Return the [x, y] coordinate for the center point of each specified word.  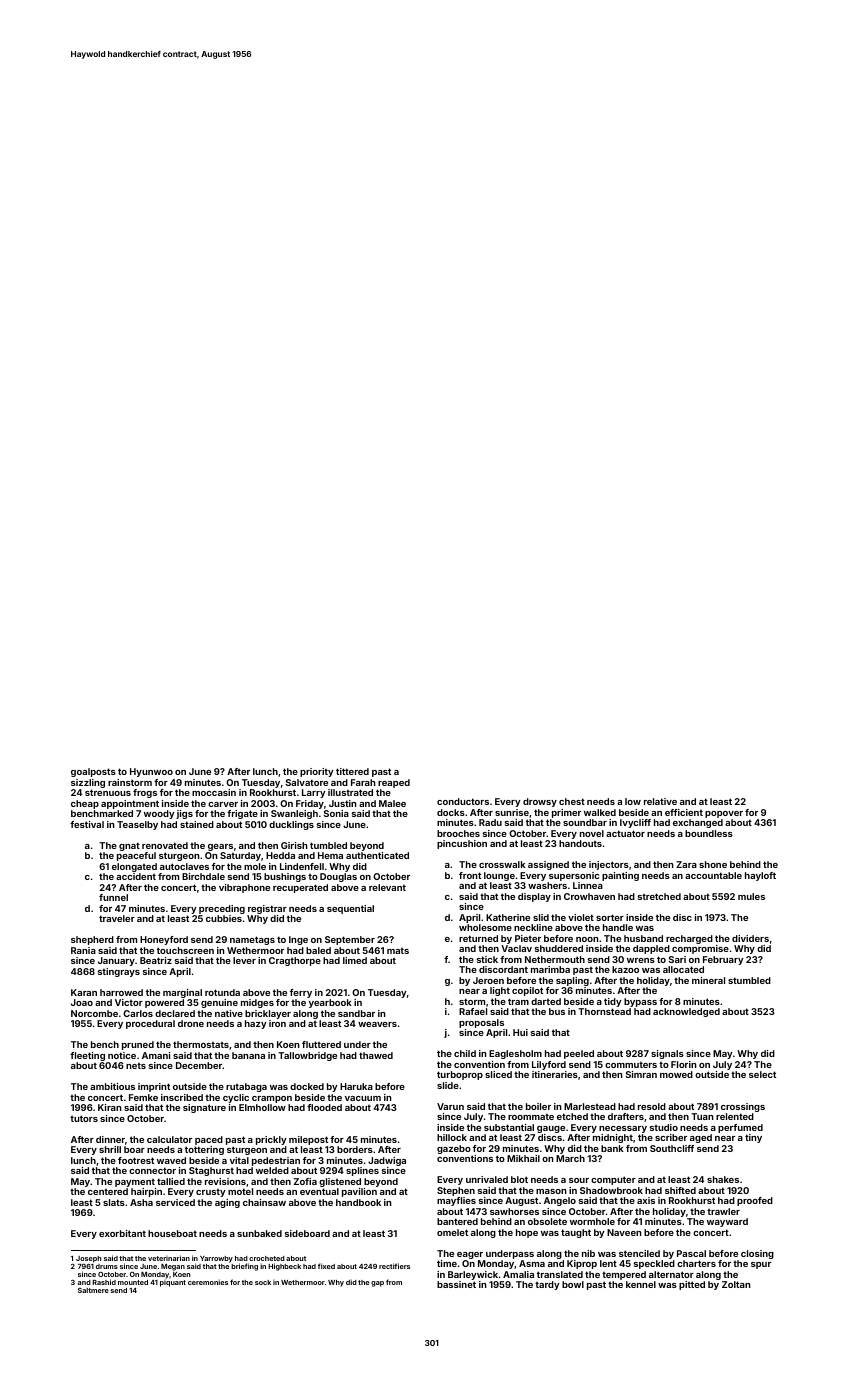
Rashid [104, 1282]
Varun [450, 1106]
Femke [143, 1097]
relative [660, 801]
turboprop [460, 1075]
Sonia [336, 813]
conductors [463, 801]
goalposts [93, 772]
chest [572, 801]
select [762, 1074]
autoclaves [184, 866]
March [570, 1158]
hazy [256, 1024]
